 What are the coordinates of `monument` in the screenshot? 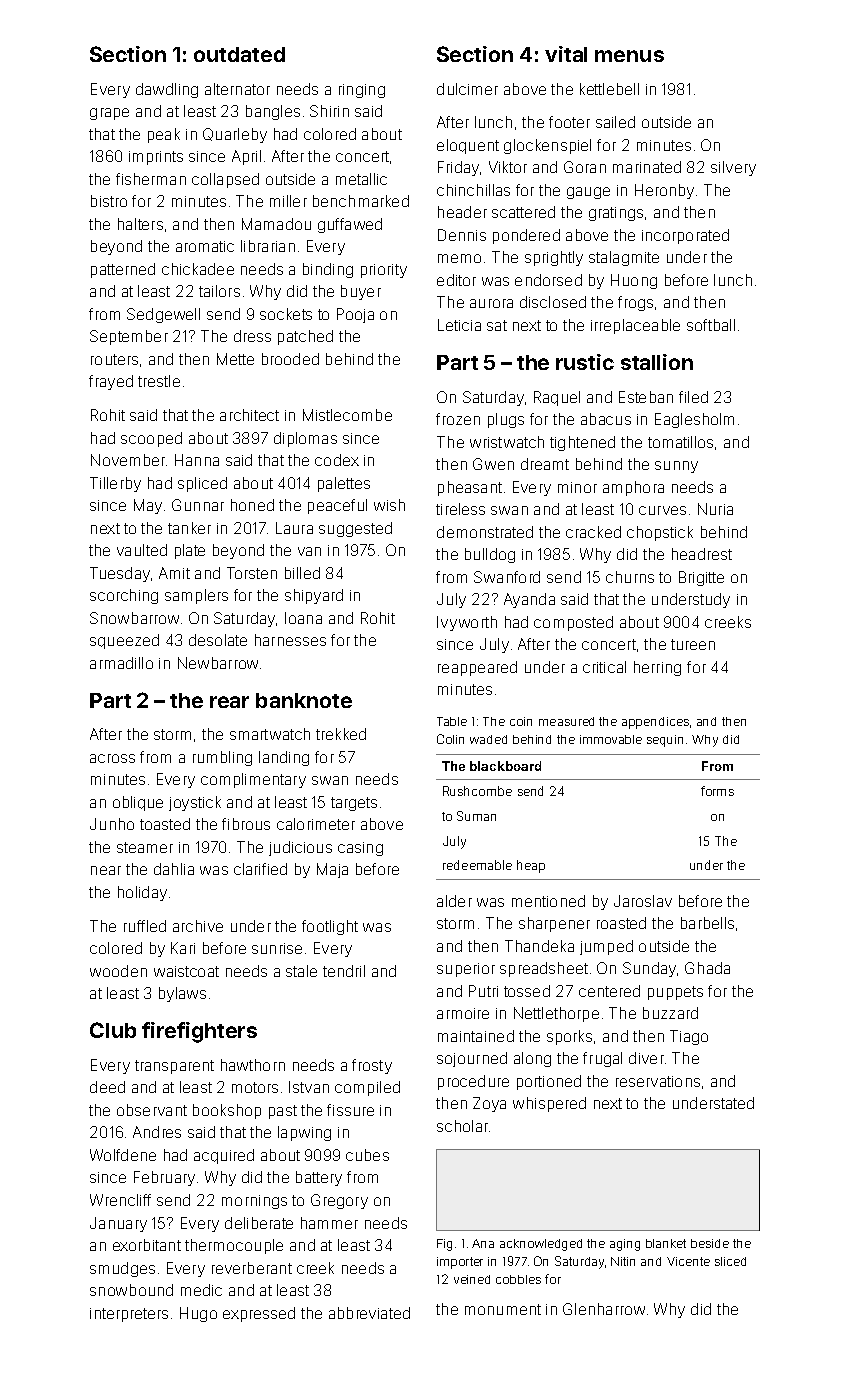 It's located at (503, 1309).
